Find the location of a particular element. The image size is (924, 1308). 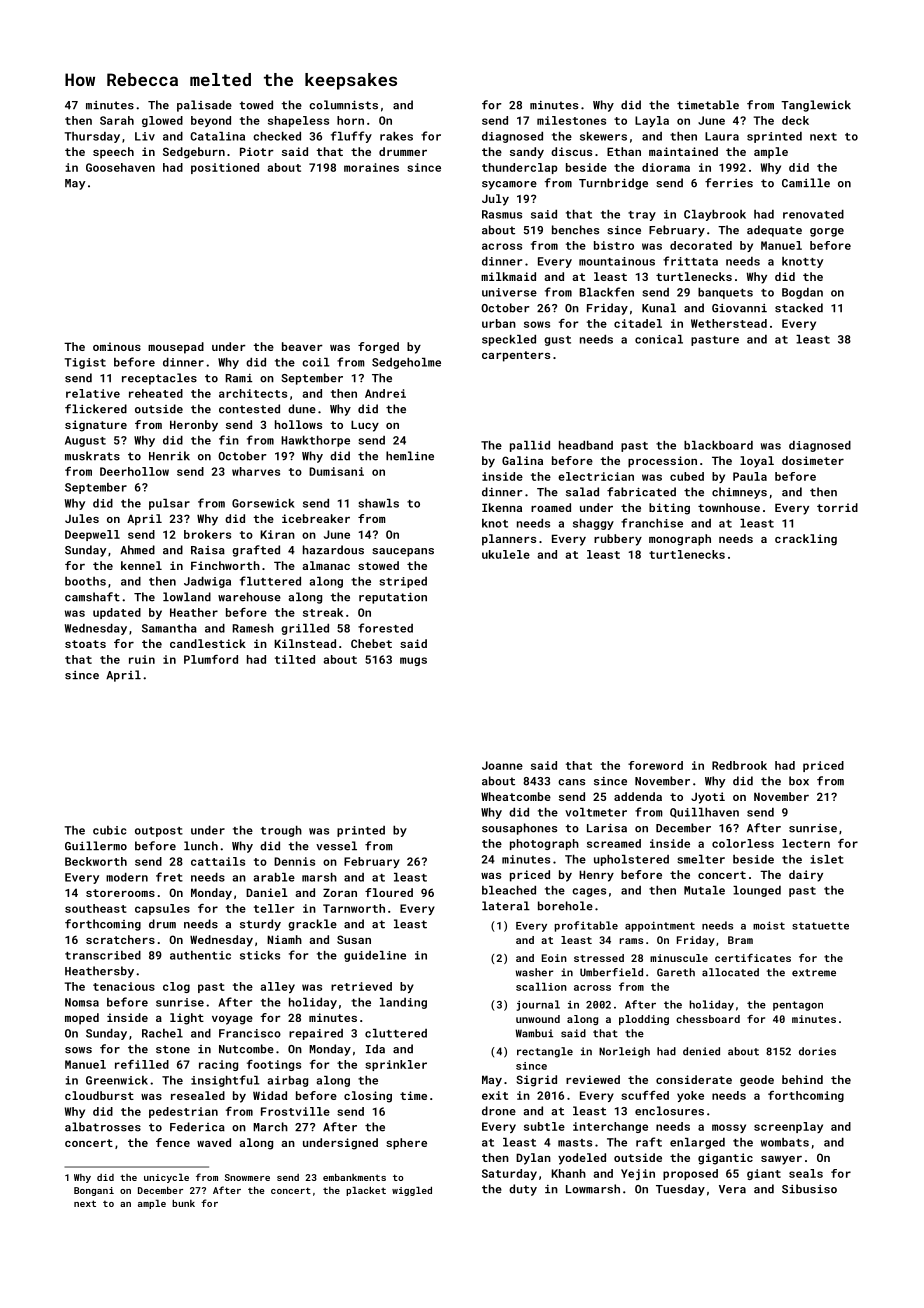

trough is located at coordinates (281, 831).
